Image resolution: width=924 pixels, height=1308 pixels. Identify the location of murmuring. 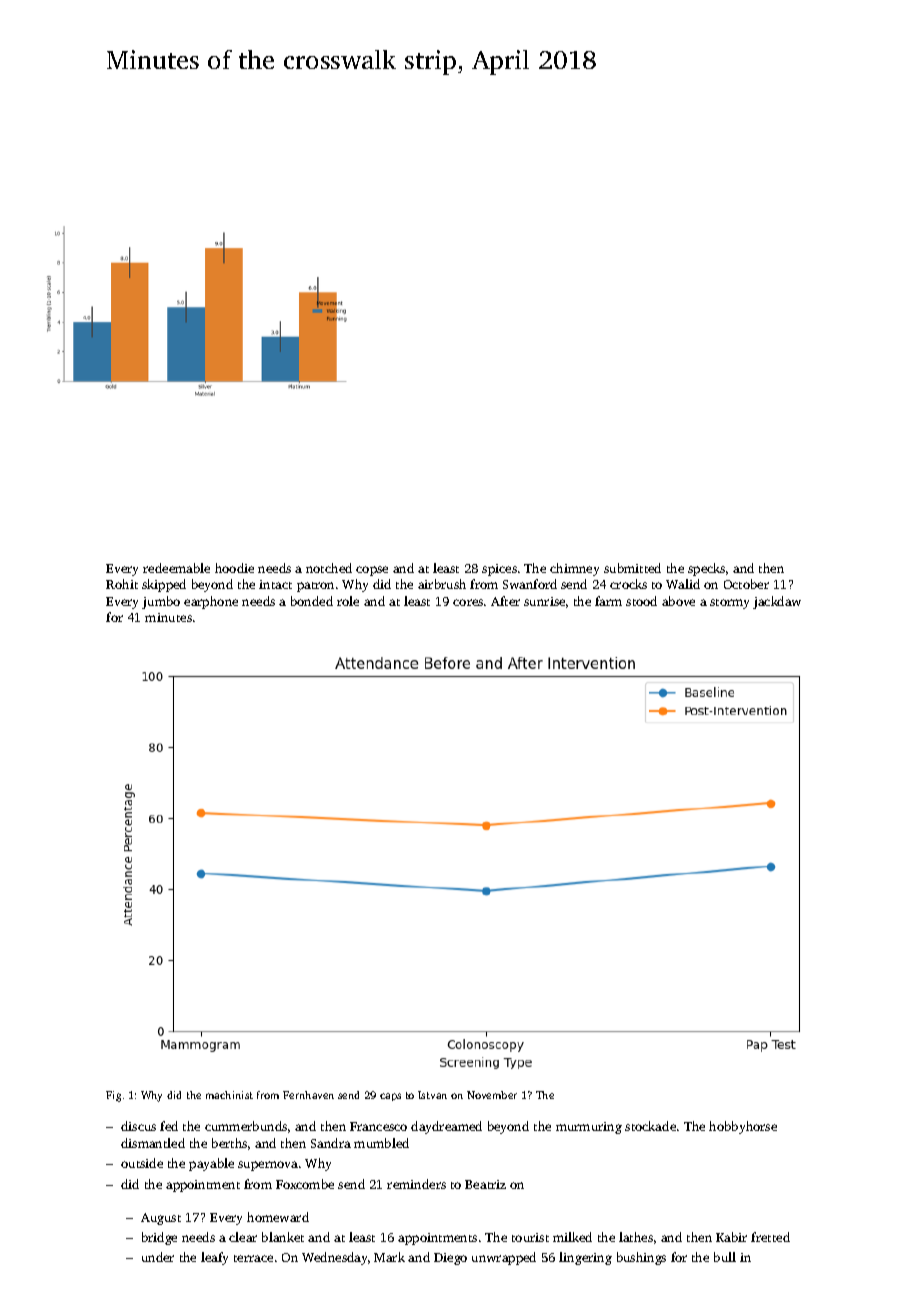
(589, 1128).
